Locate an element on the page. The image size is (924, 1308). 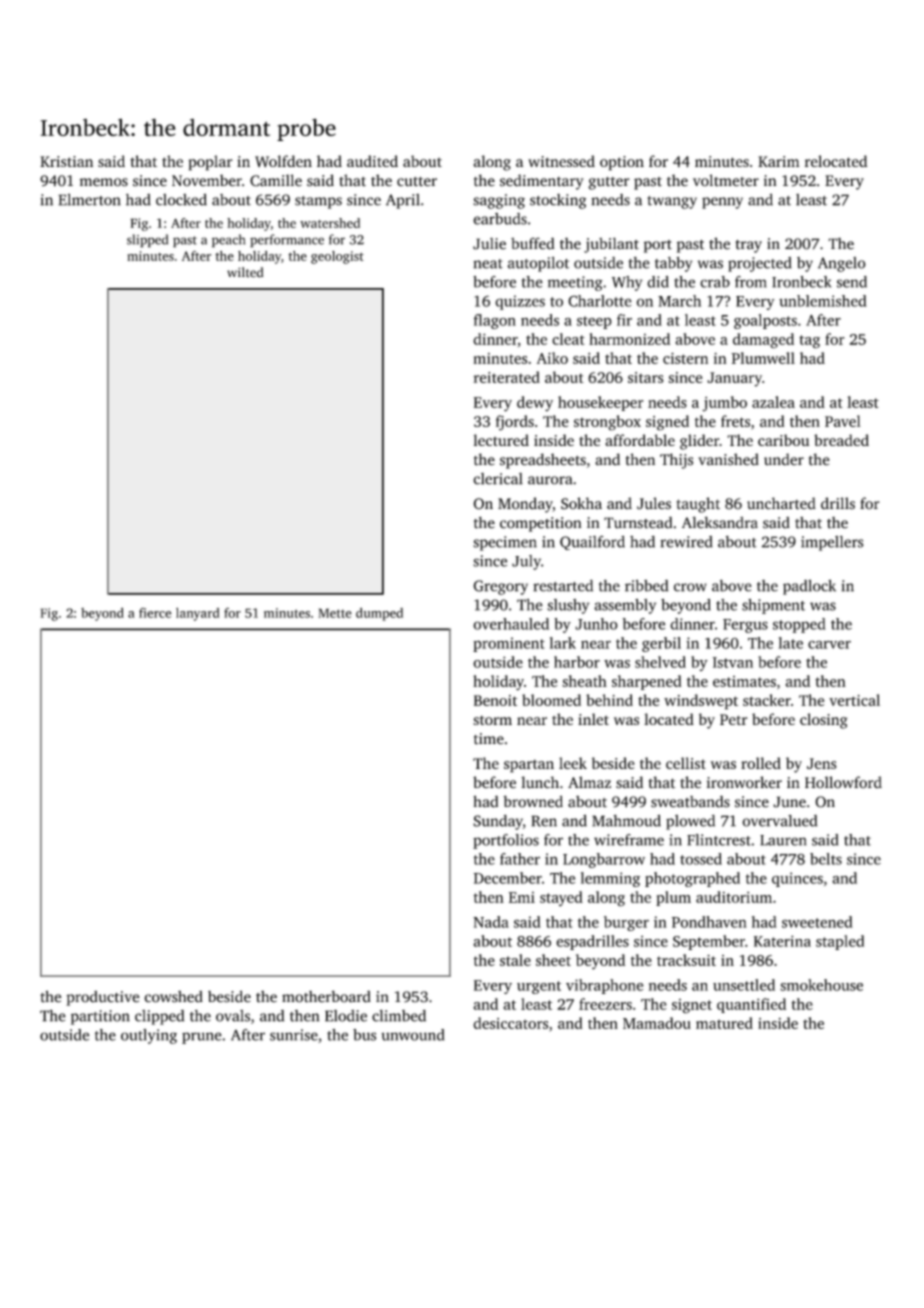
lunch is located at coordinates (540, 782).
